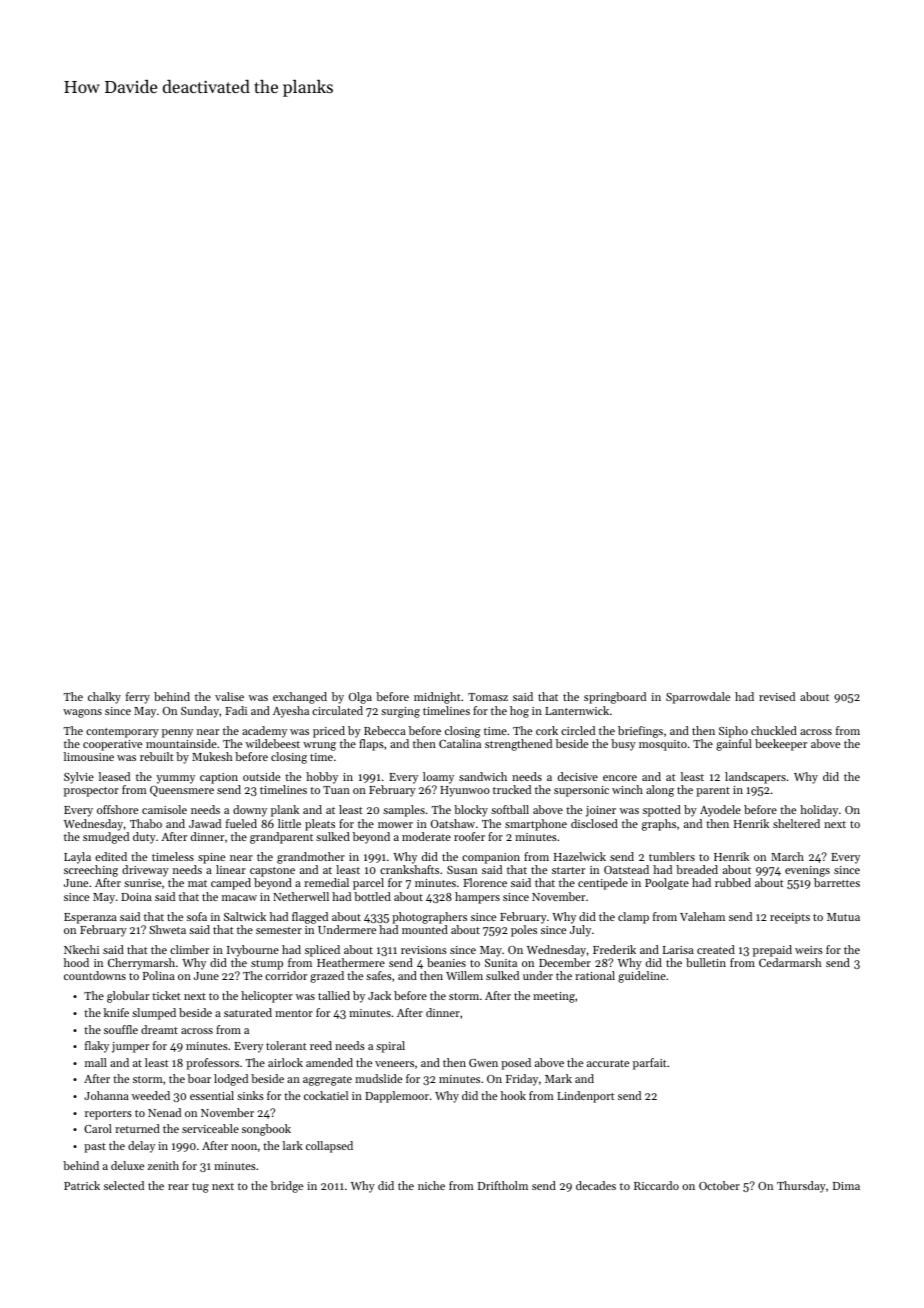 Image resolution: width=924 pixels, height=1308 pixels. Describe the element at coordinates (809, 950) in the page. I see `weirs` at that location.
